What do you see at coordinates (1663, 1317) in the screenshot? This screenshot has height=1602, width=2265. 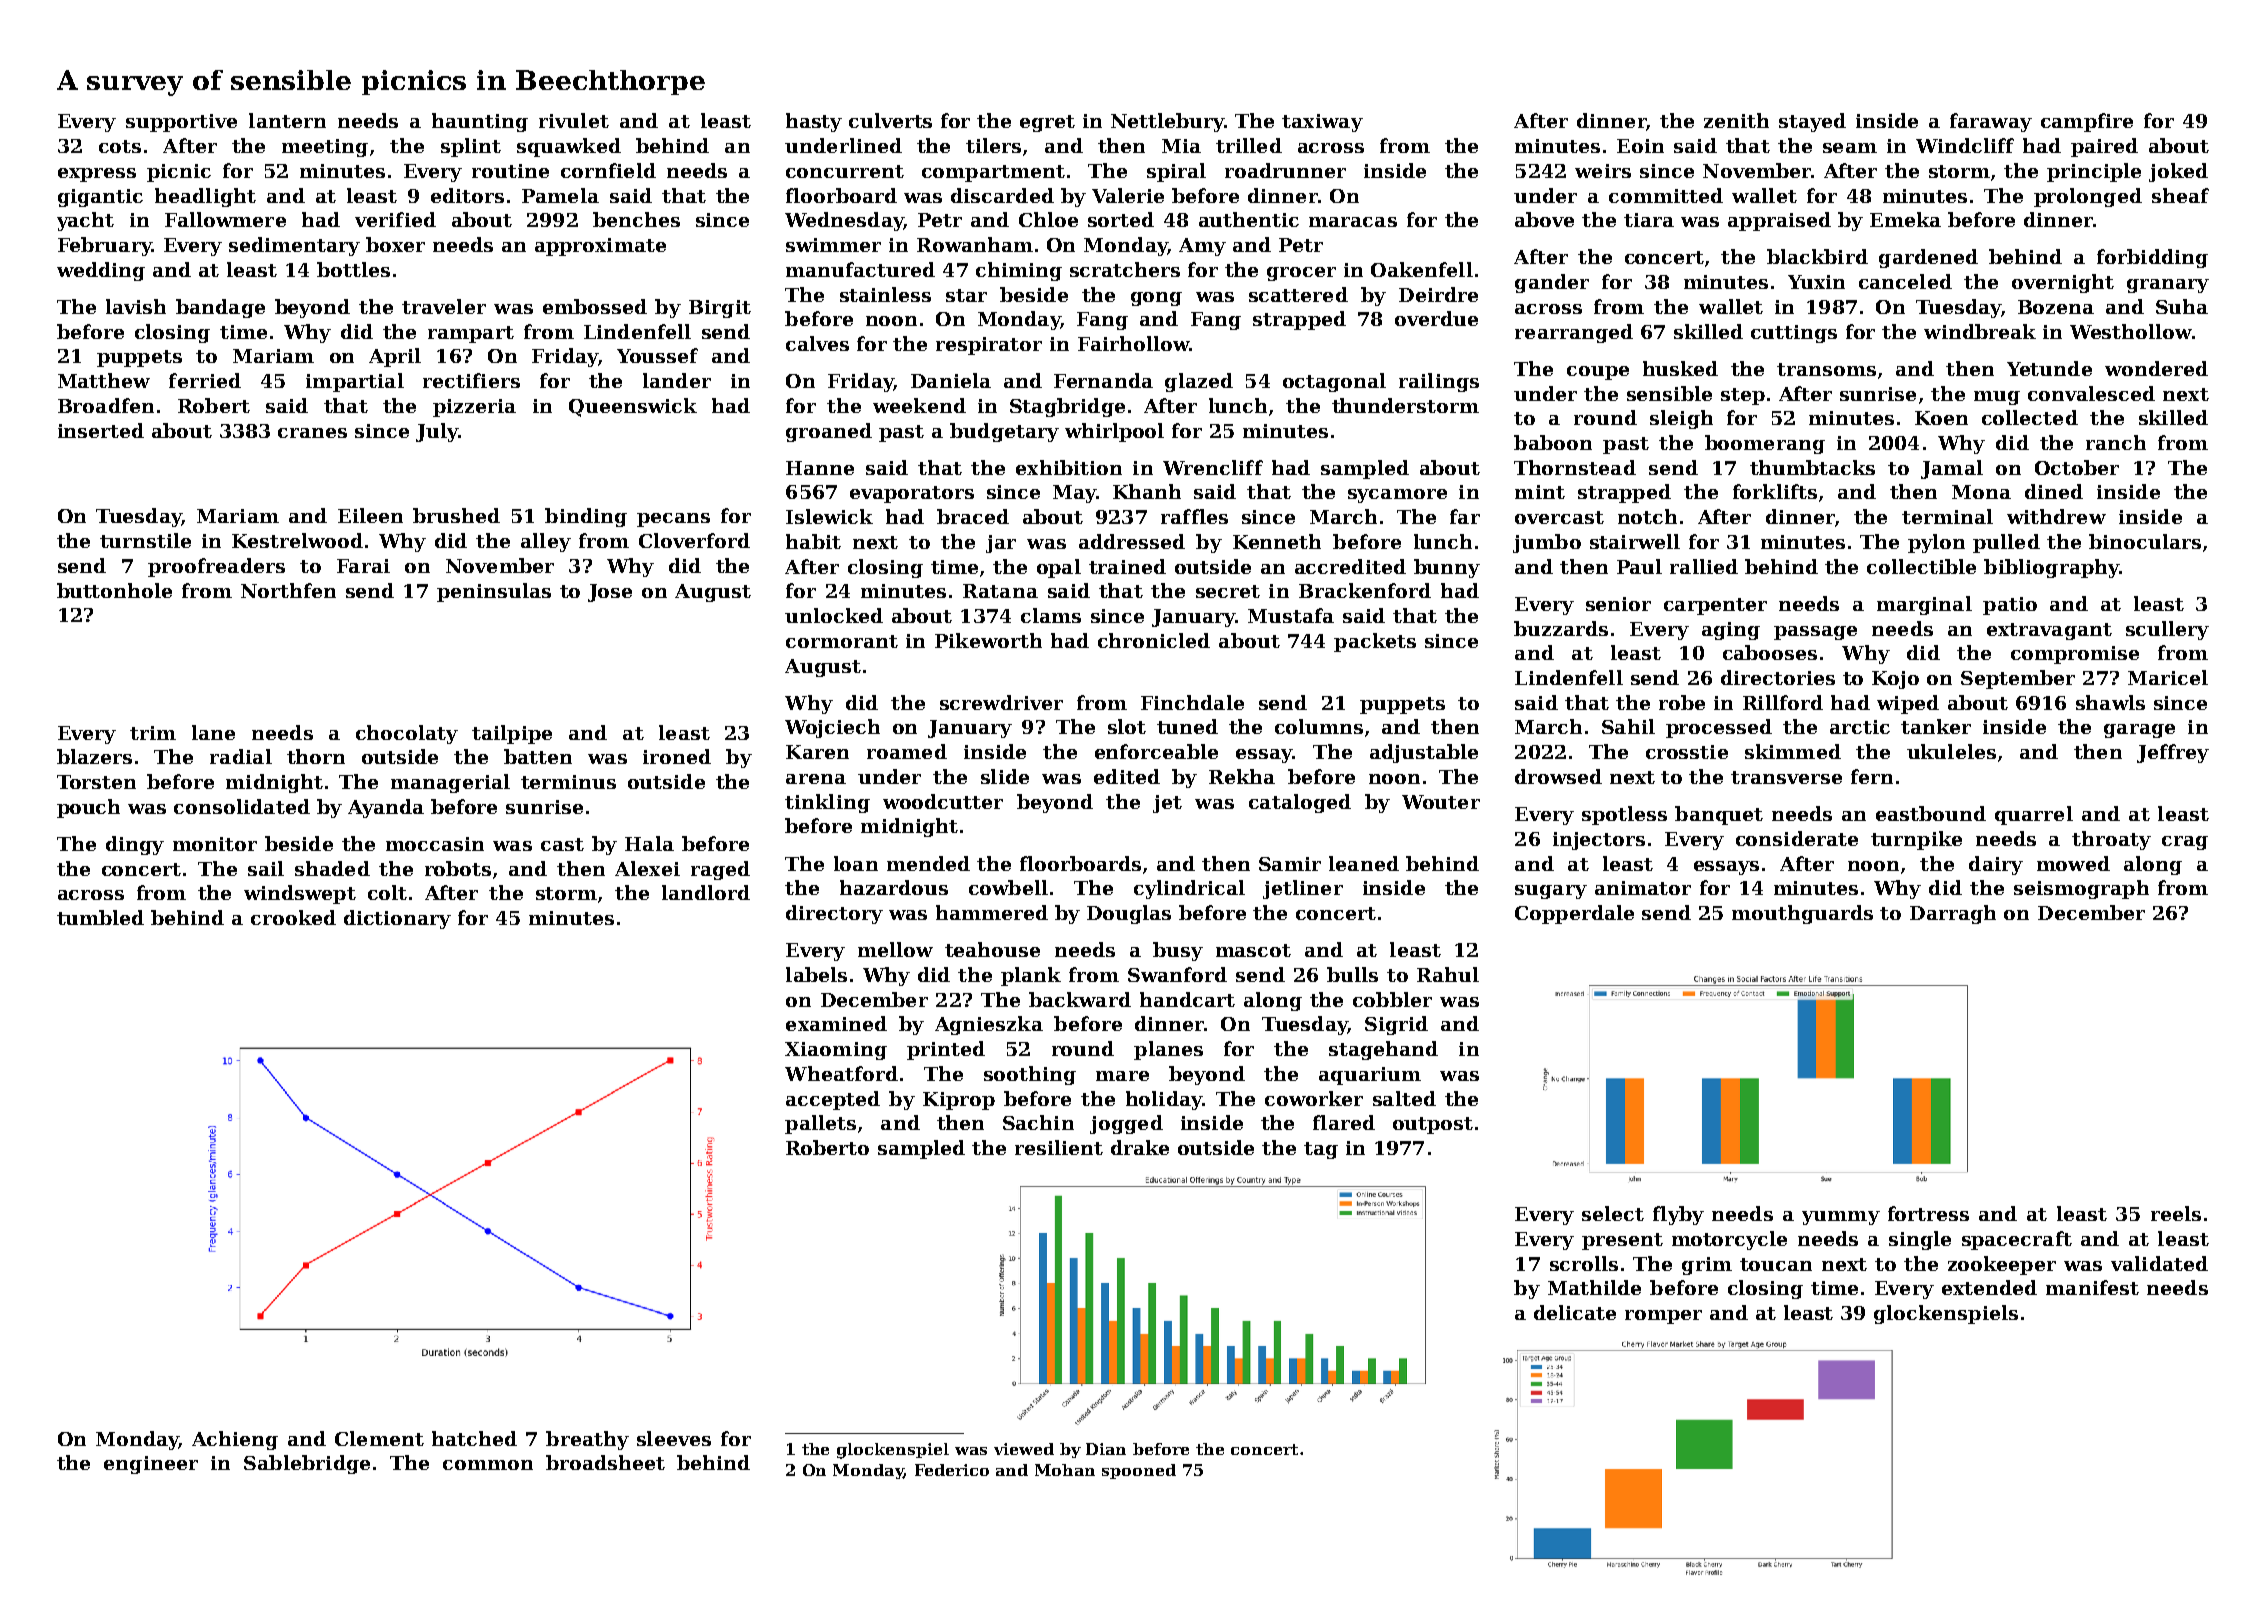 I see `romper` at bounding box center [1663, 1317].
